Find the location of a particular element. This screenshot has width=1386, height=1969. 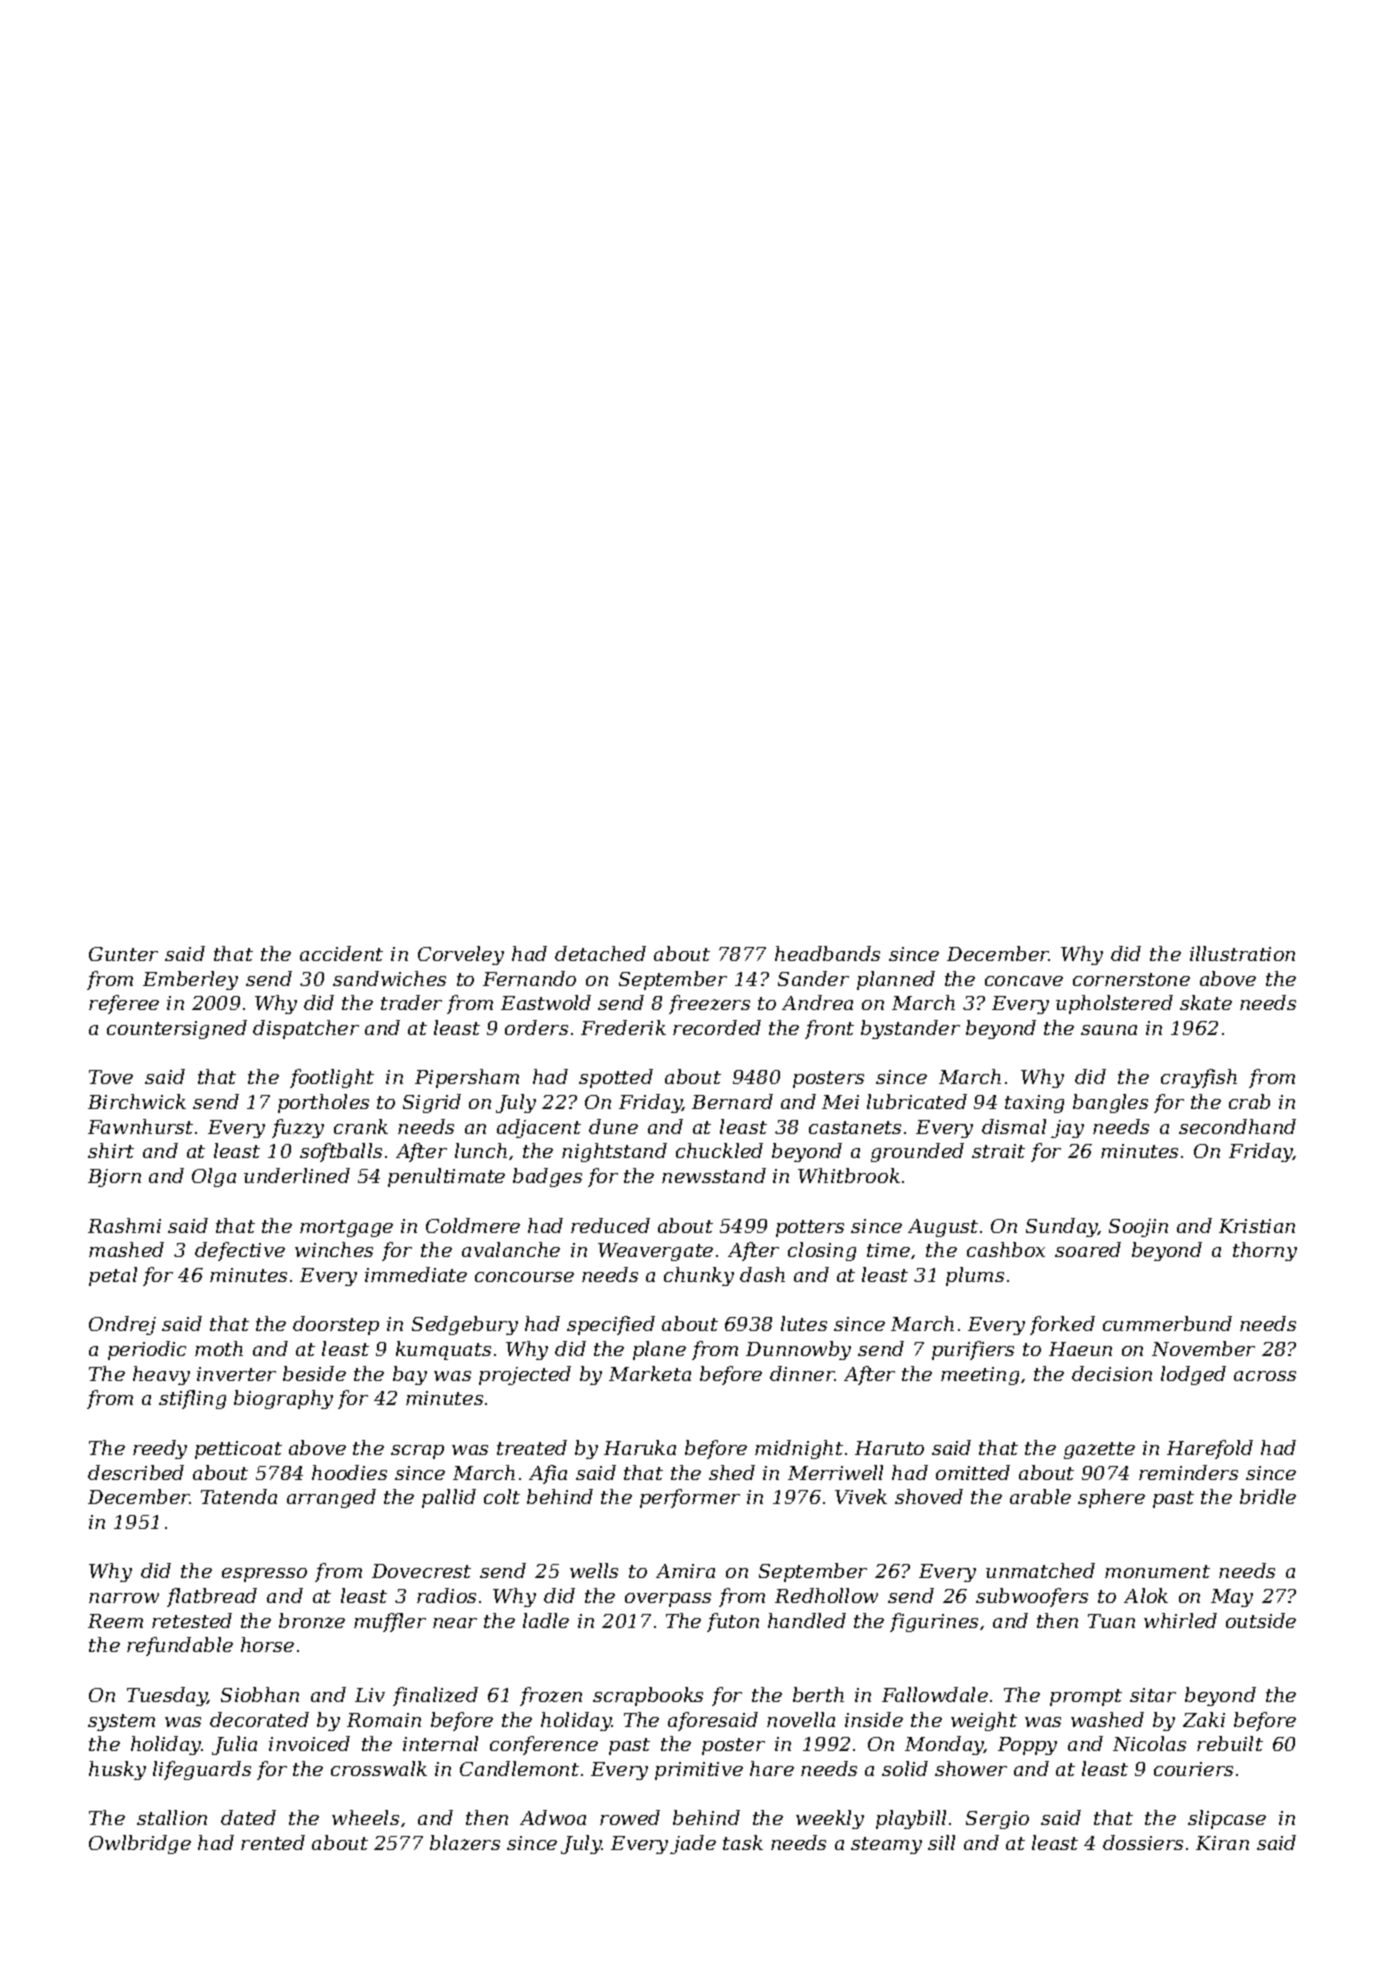

stifling is located at coordinates (192, 1399).
